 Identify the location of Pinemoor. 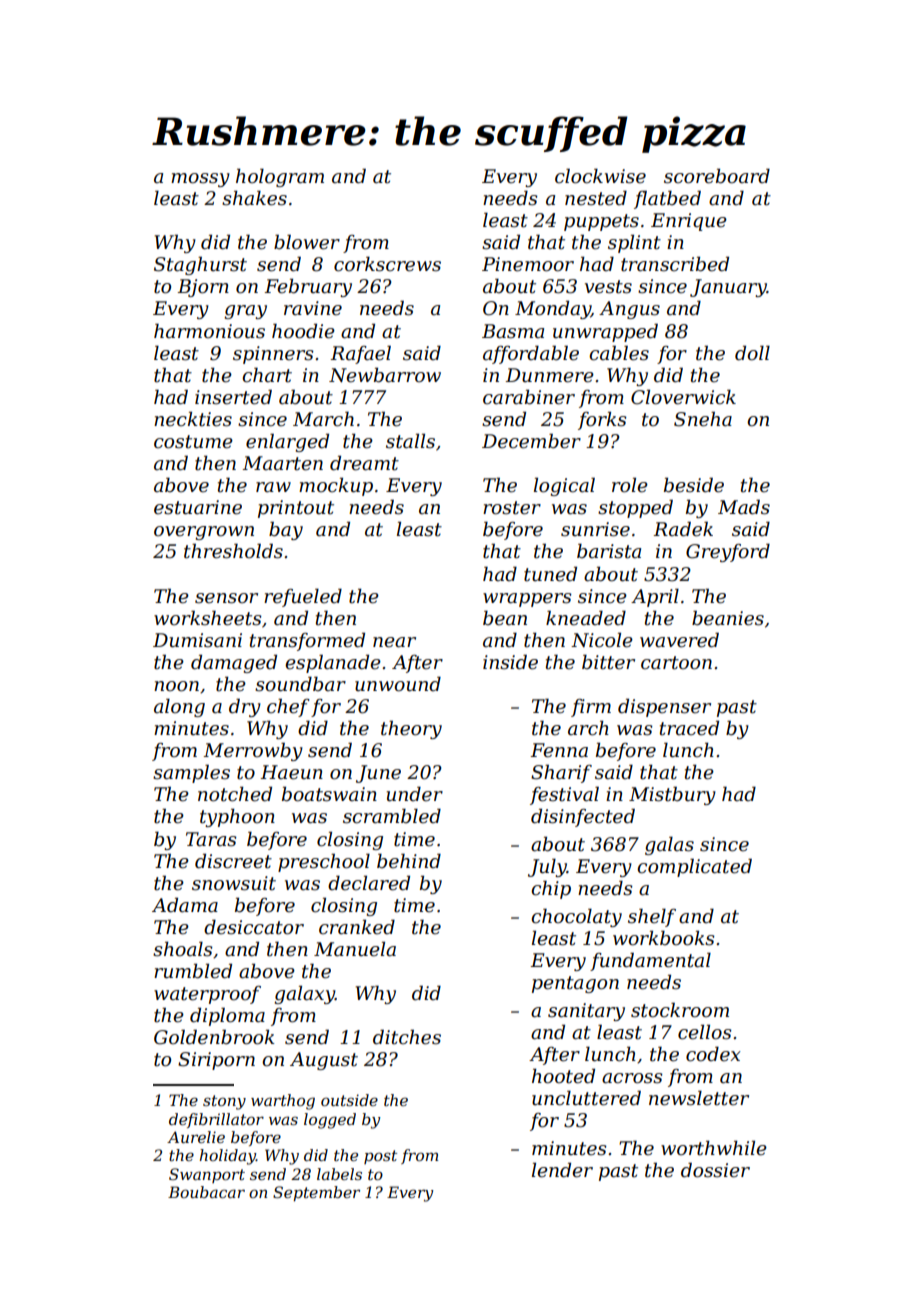
(528, 264).
